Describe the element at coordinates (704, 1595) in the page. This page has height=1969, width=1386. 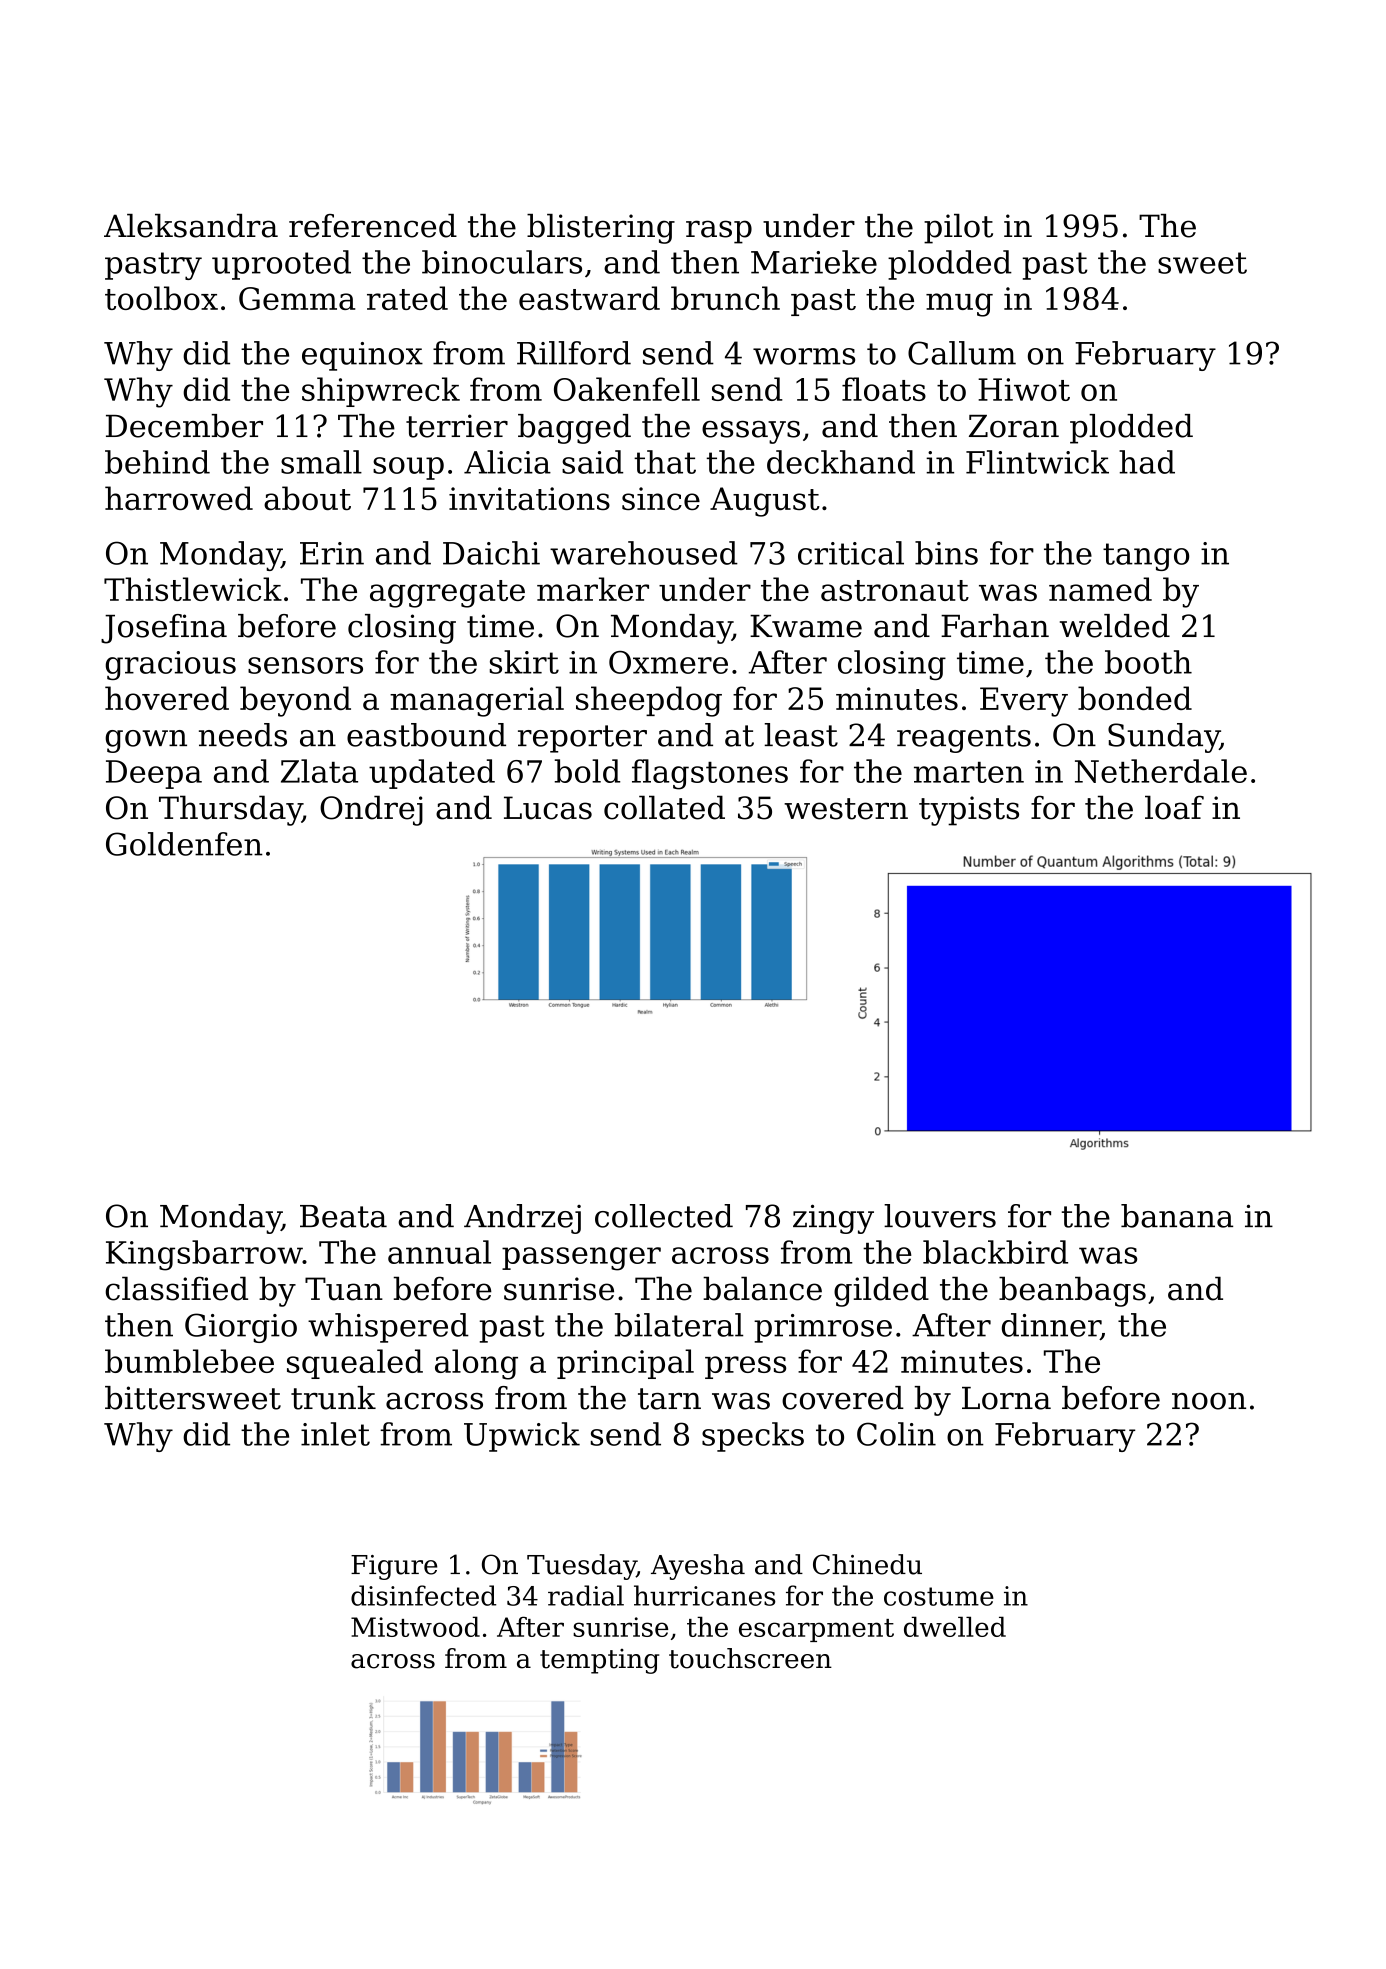
I see `hurricanes` at that location.
